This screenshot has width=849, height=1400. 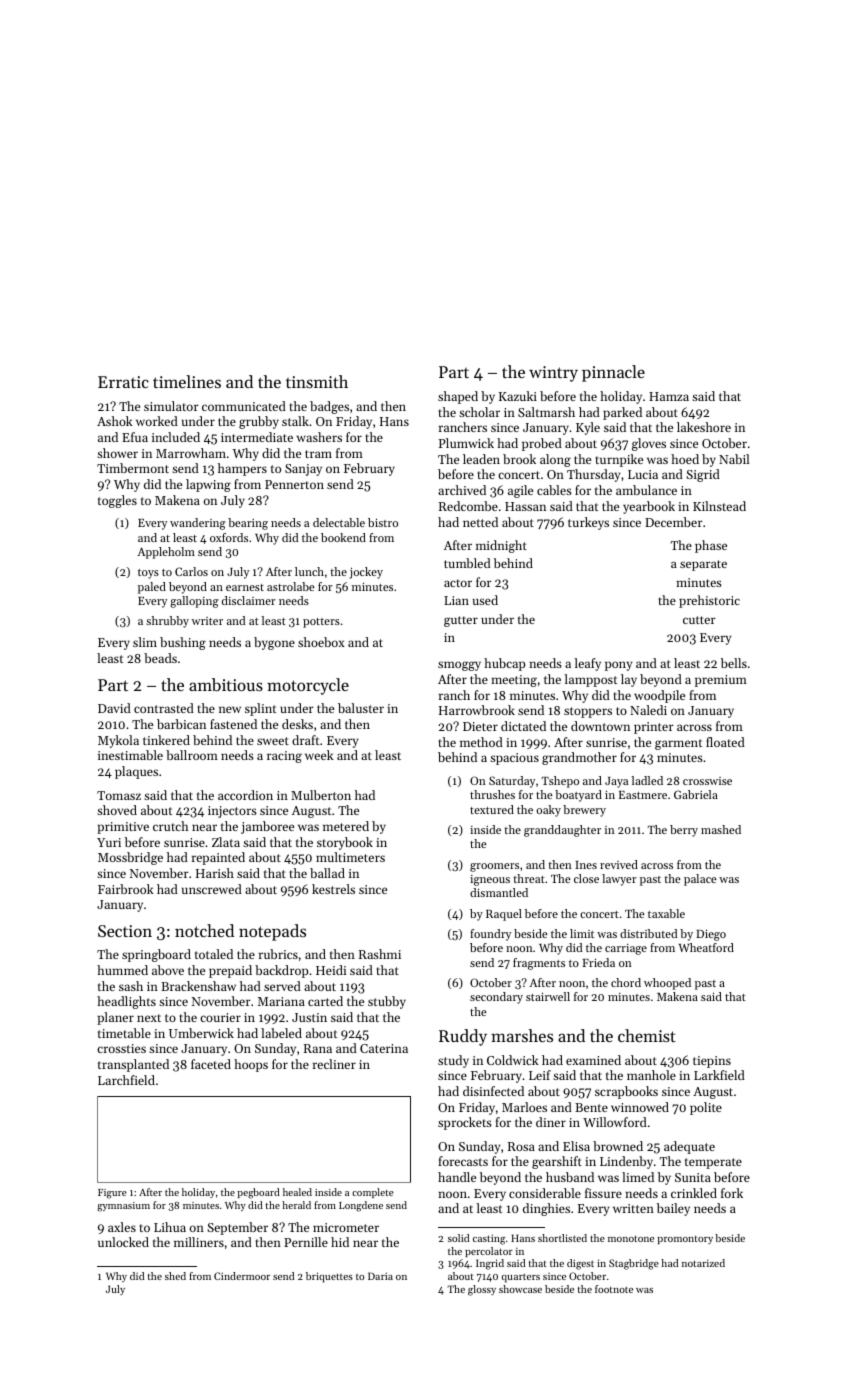 What do you see at coordinates (126, 1002) in the screenshot?
I see `headlights` at bounding box center [126, 1002].
